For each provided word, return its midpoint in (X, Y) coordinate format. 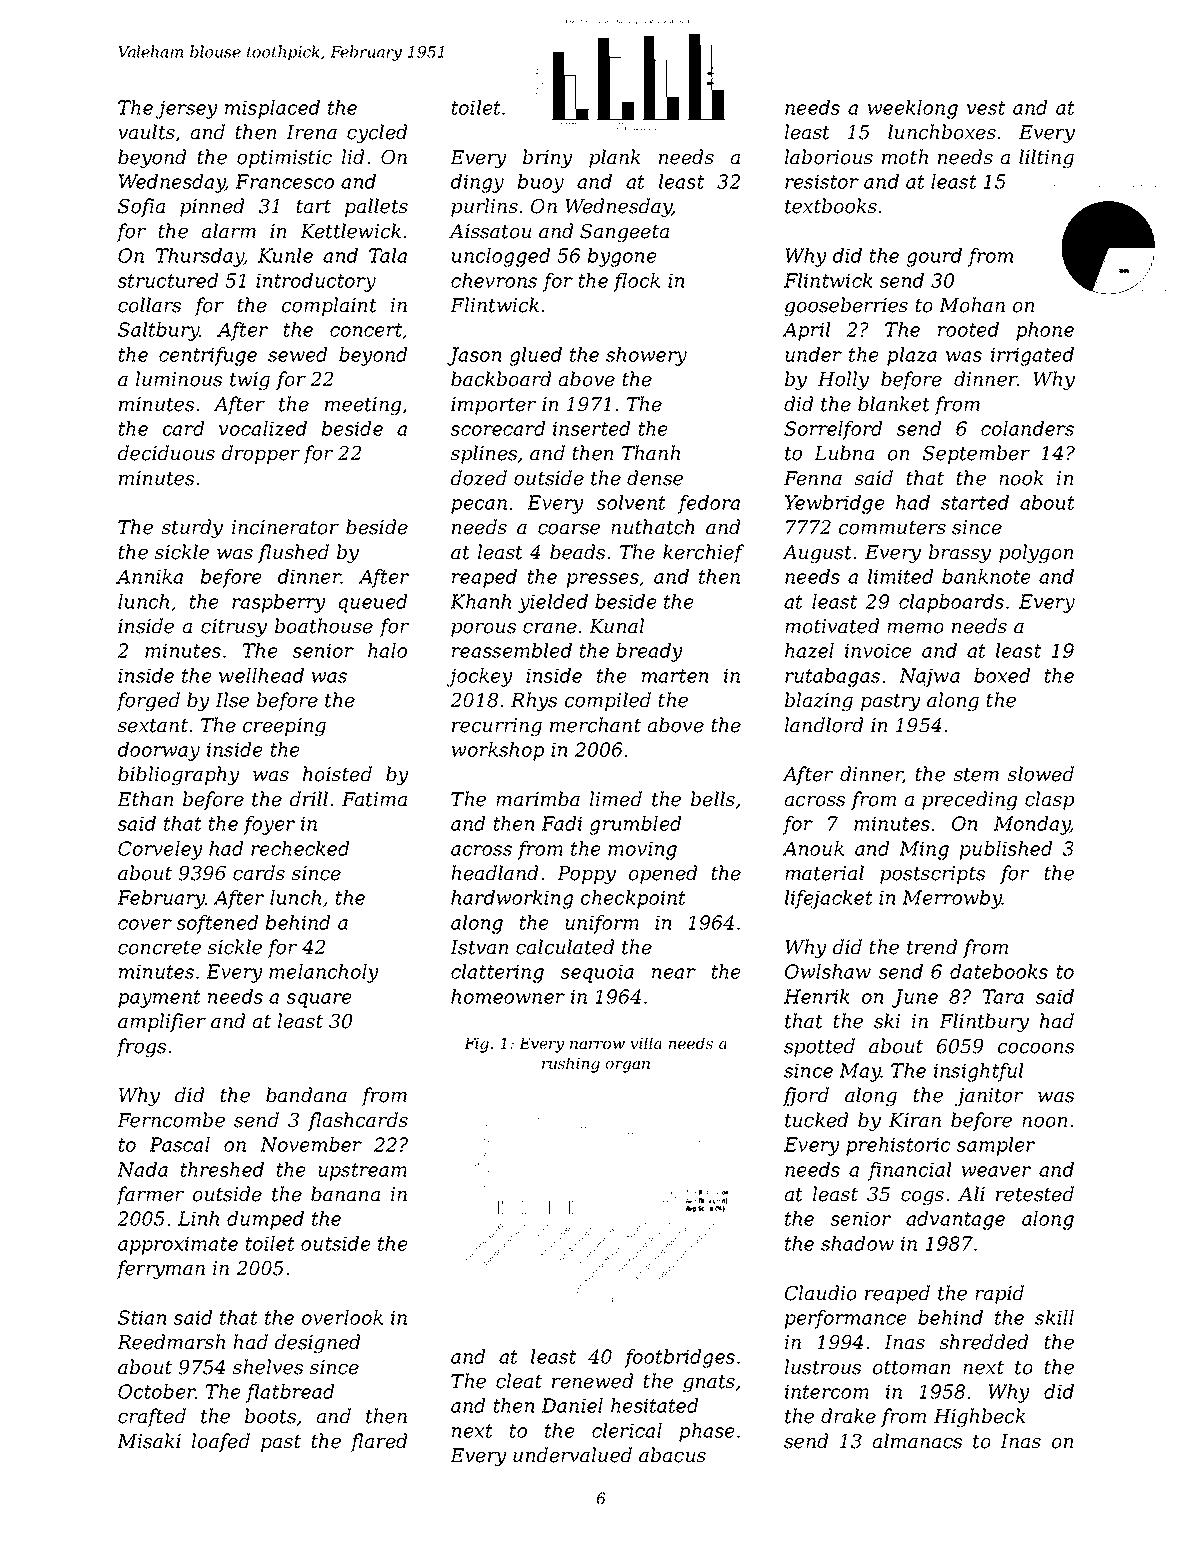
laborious (829, 157)
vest (986, 108)
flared (379, 1442)
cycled (377, 133)
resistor (822, 181)
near (674, 973)
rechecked (300, 848)
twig (250, 381)
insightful (979, 1072)
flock (636, 282)
